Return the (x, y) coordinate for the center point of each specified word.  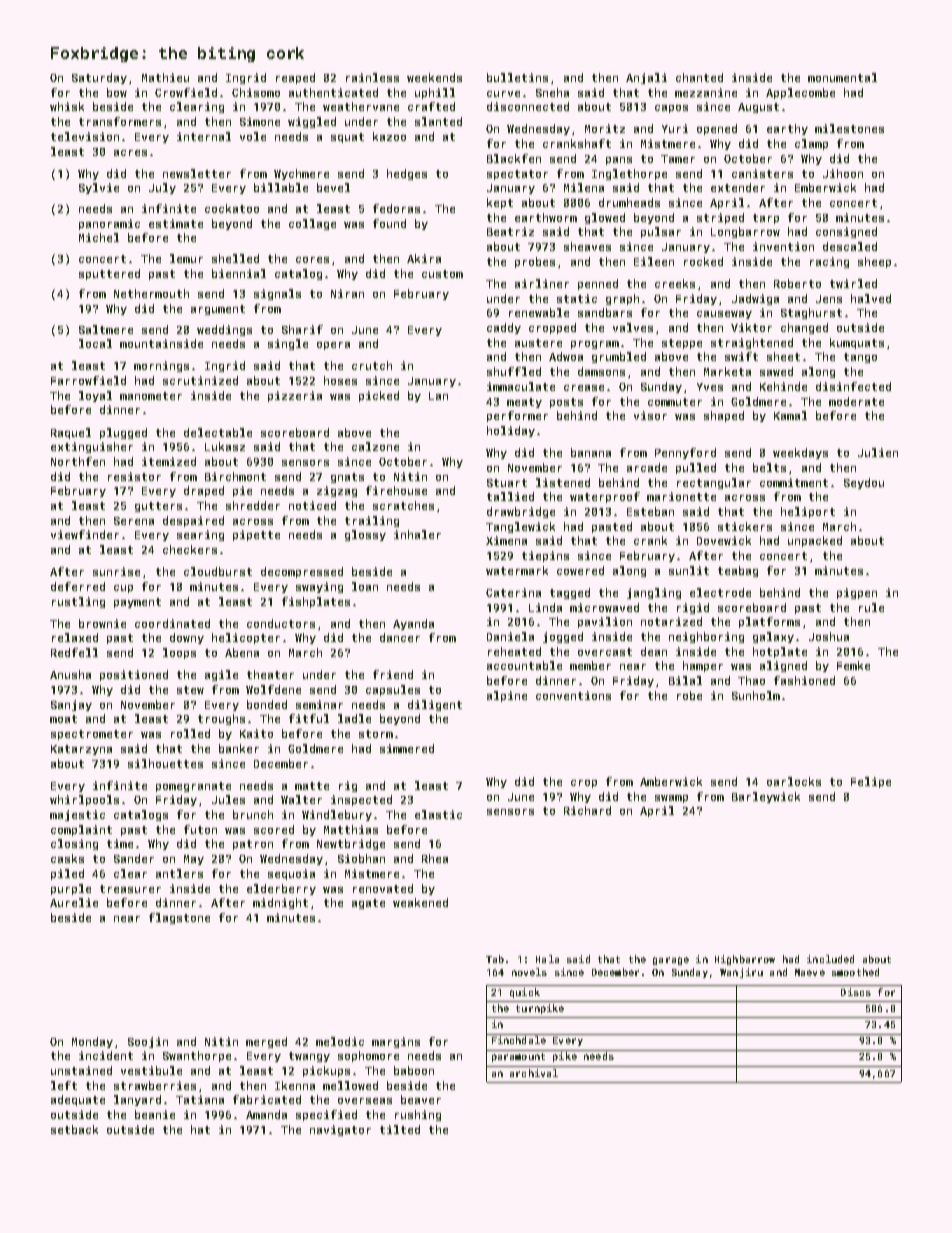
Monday (92, 1042)
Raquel (71, 433)
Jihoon (843, 173)
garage (671, 961)
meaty (524, 403)
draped (204, 491)
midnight (280, 903)
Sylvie (99, 188)
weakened (420, 902)
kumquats (857, 343)
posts (566, 403)
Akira (424, 258)
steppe (682, 344)
